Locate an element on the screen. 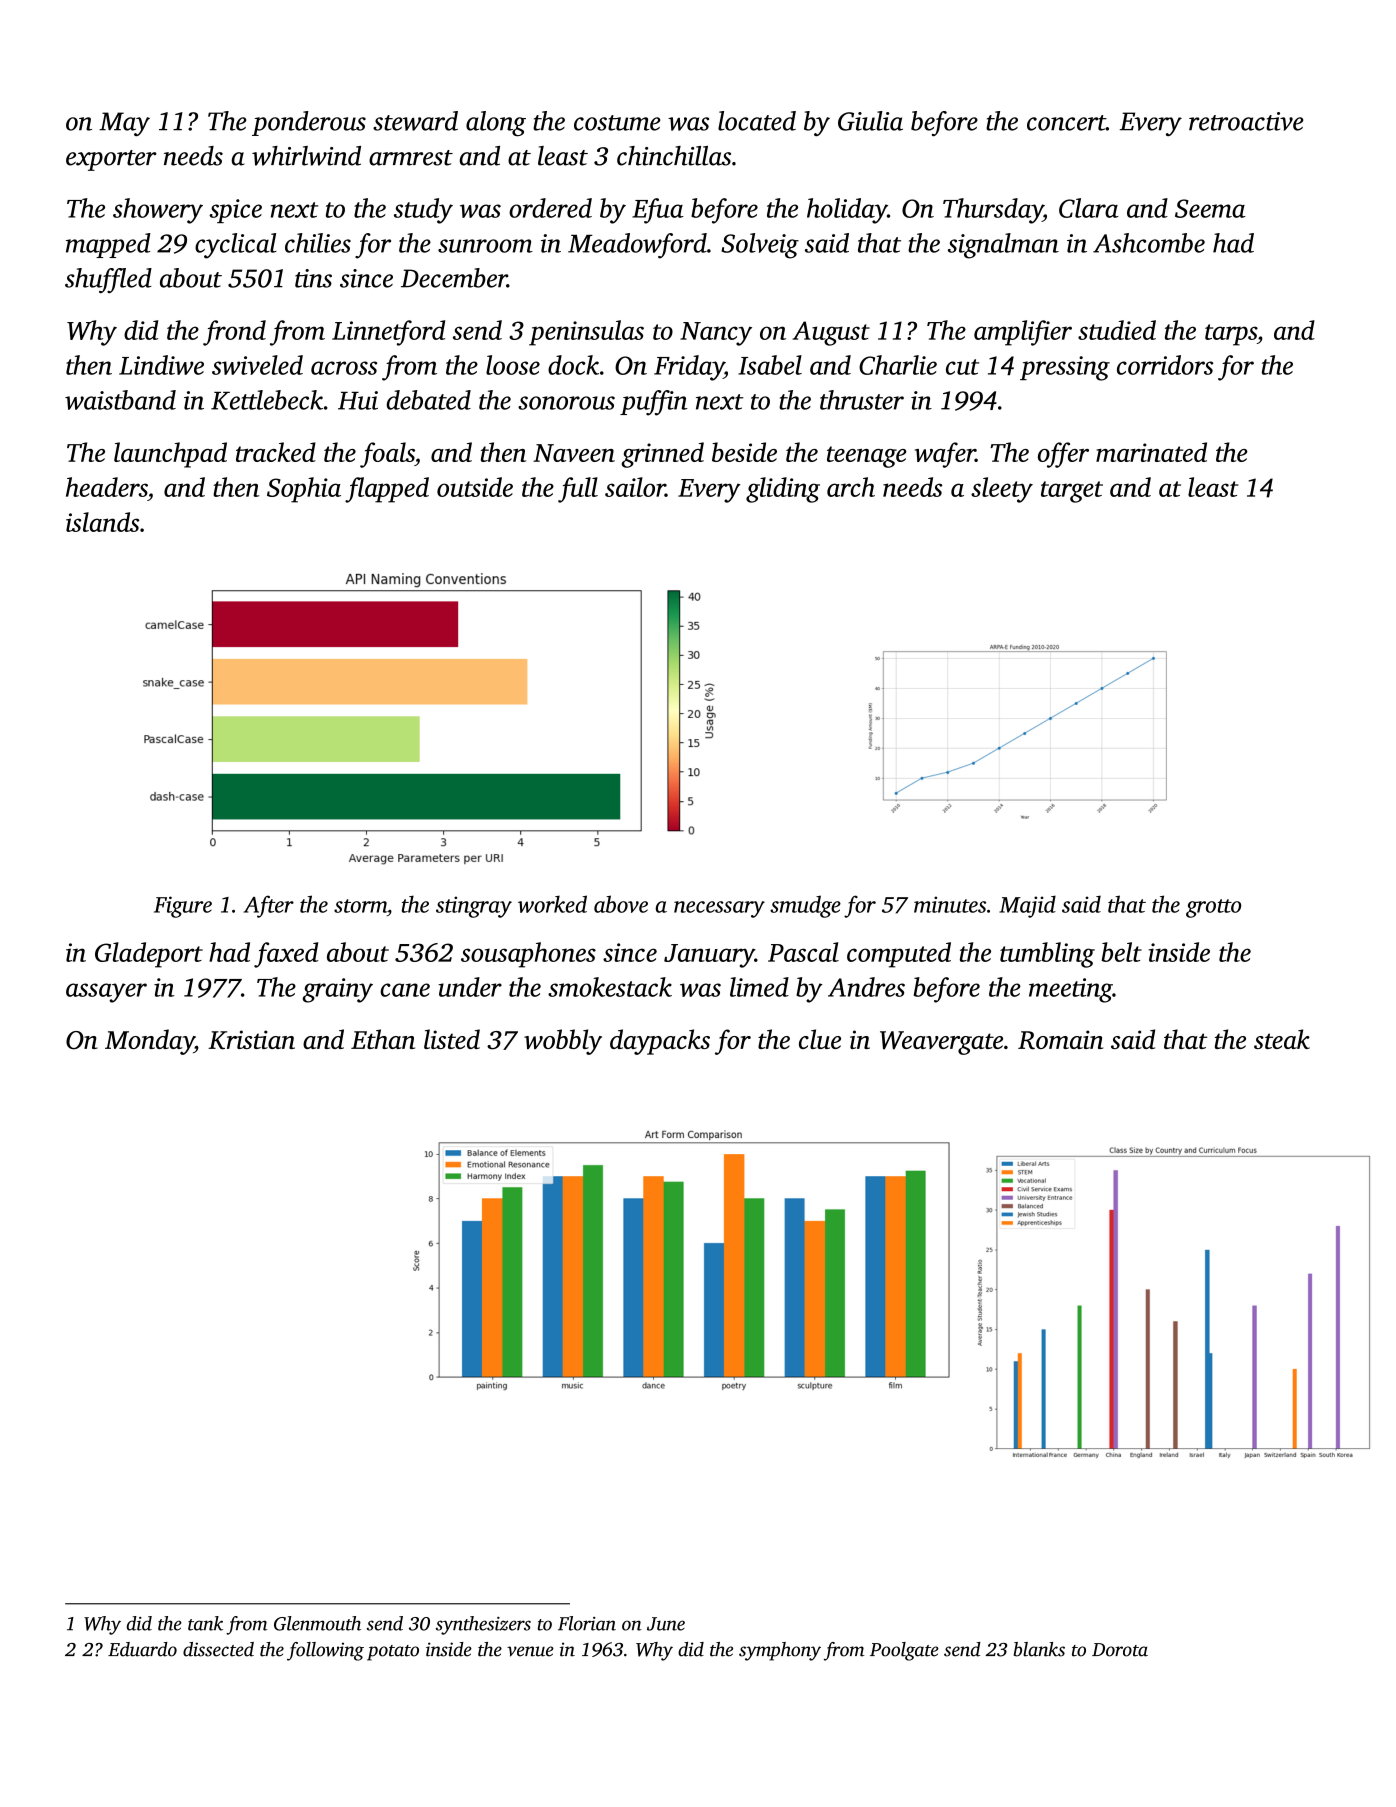 The image size is (1396, 1807). Romain is located at coordinates (1060, 1040).
